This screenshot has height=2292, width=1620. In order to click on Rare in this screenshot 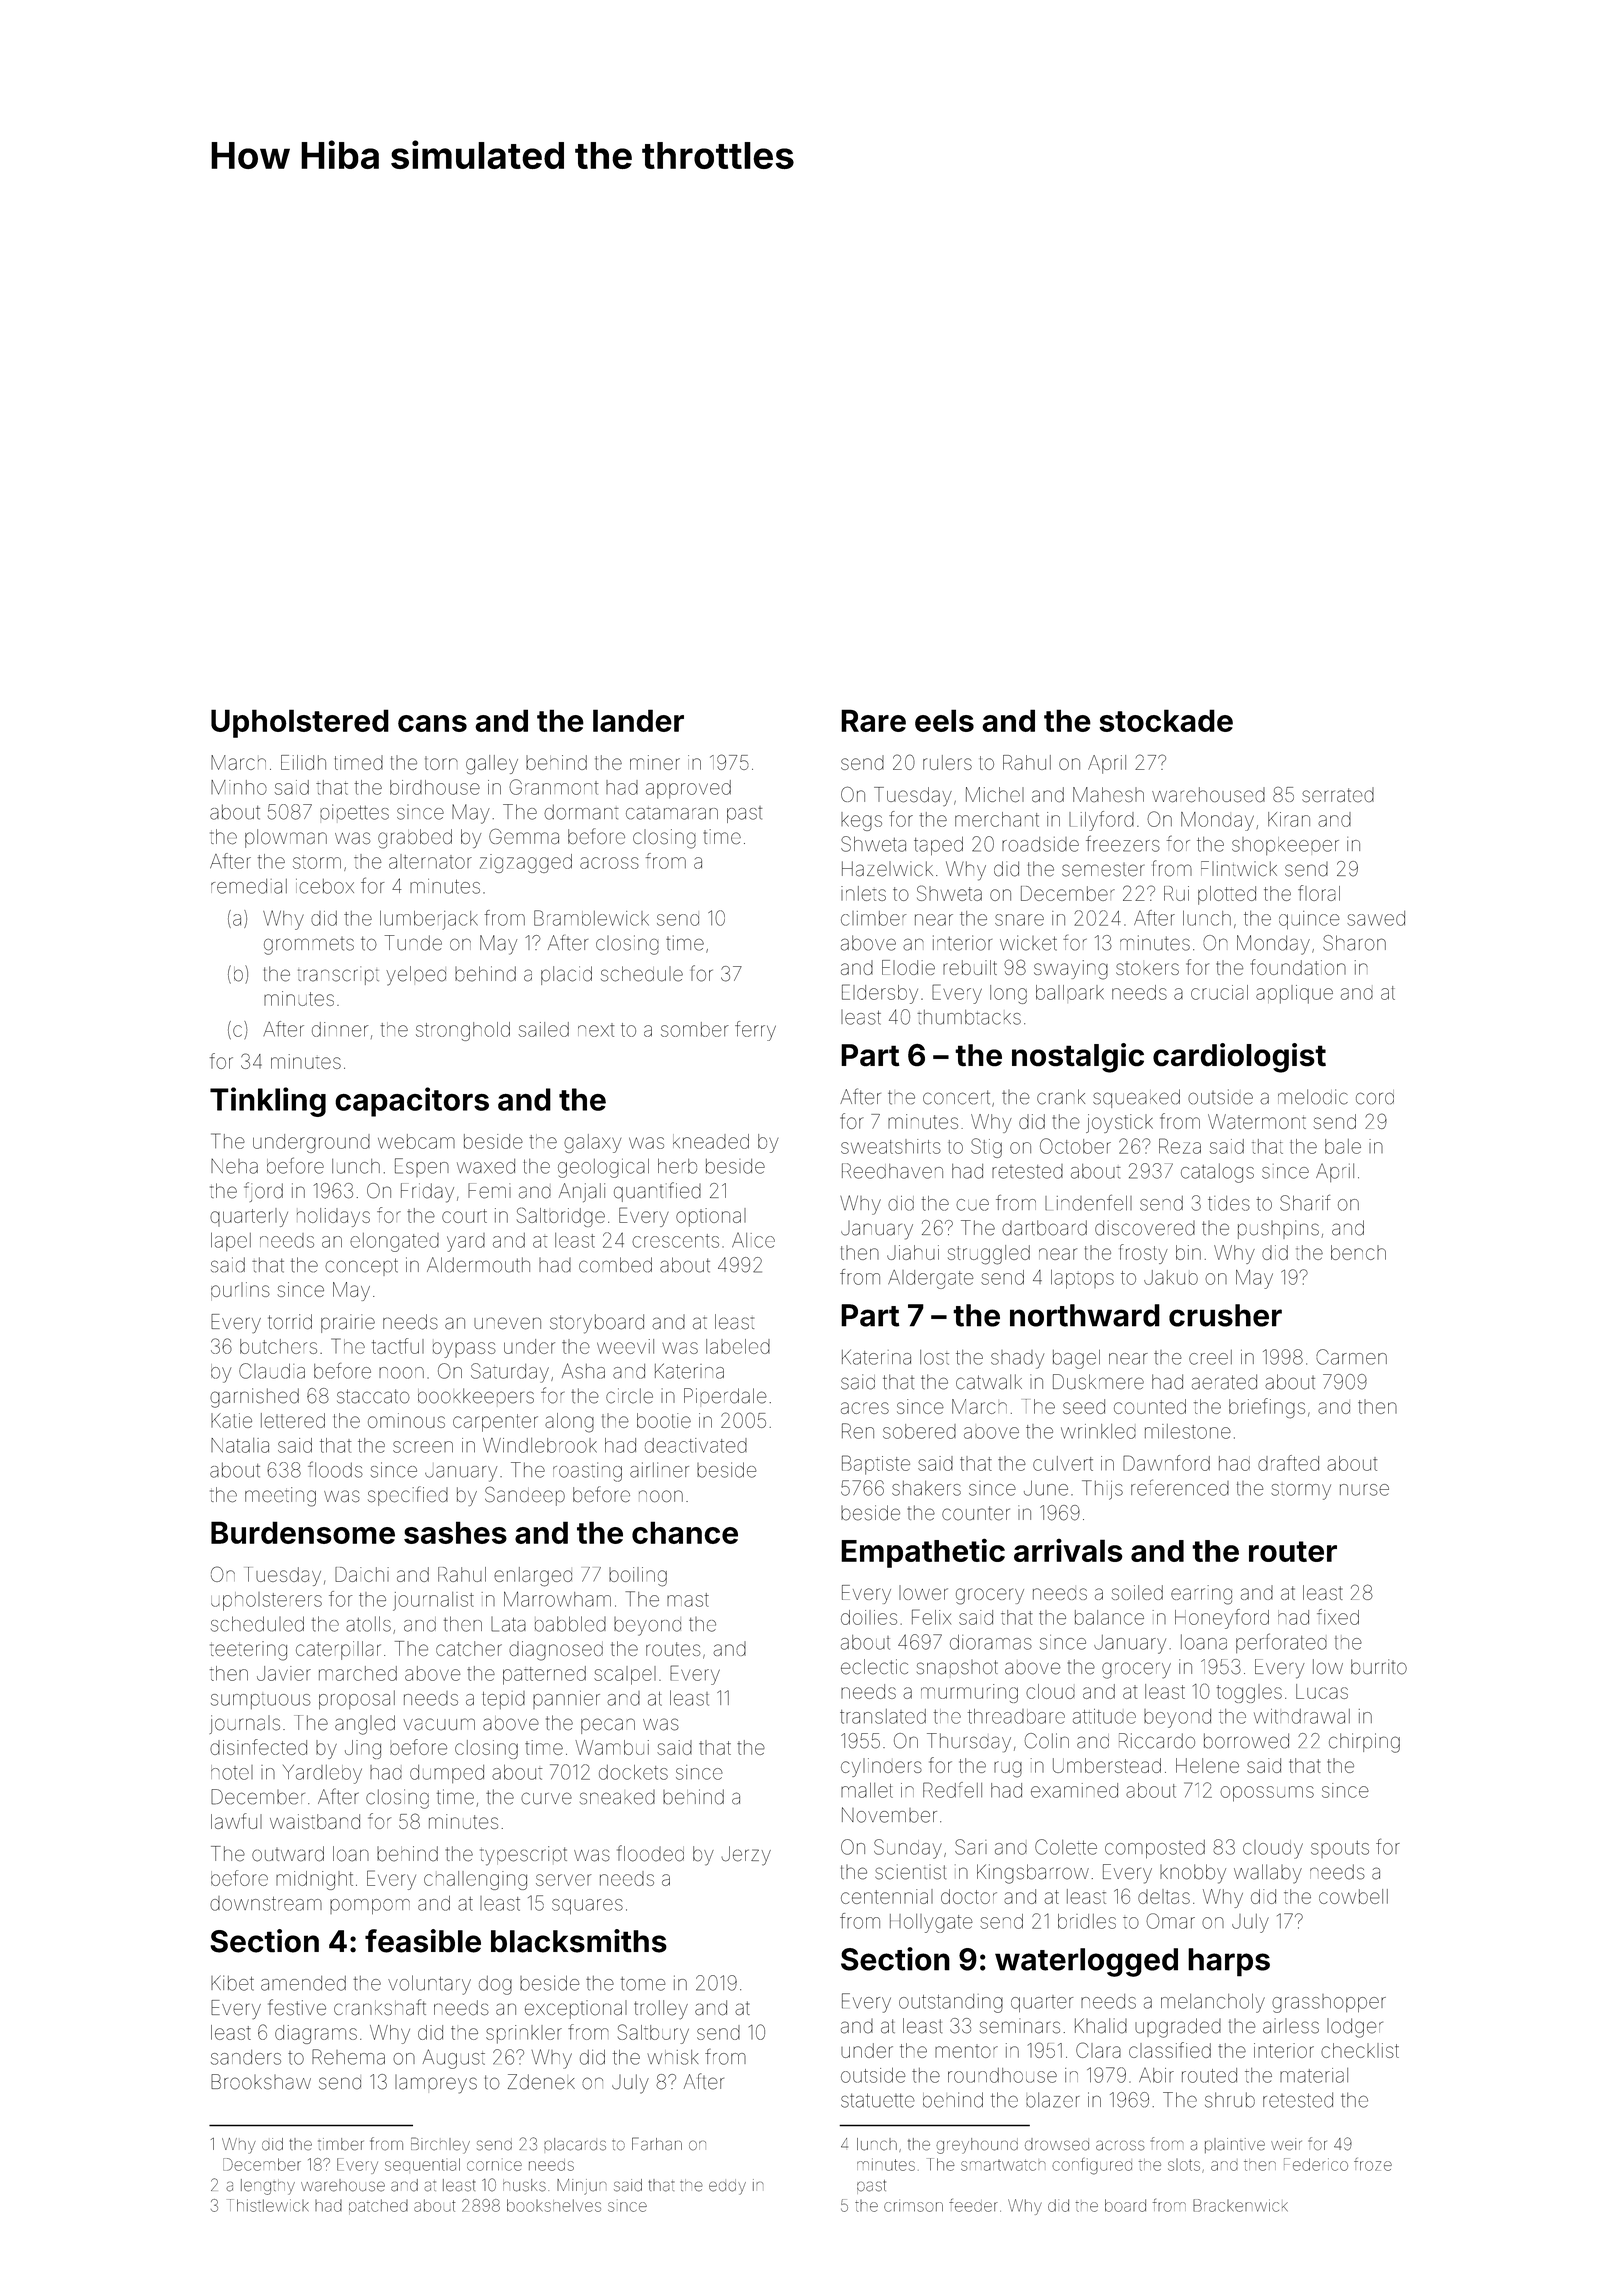, I will do `click(873, 720)`.
